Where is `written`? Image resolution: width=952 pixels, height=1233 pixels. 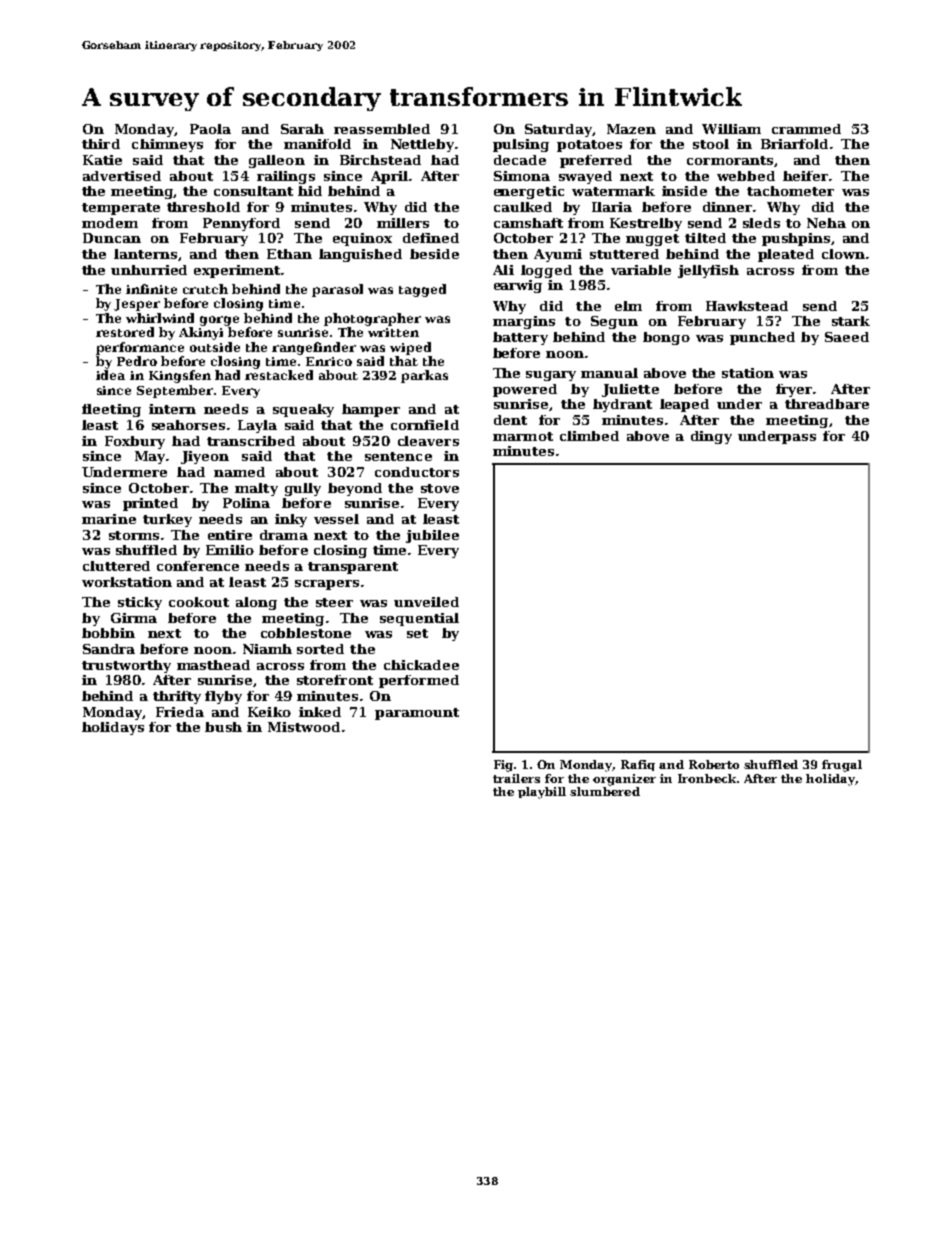
written is located at coordinates (393, 332).
